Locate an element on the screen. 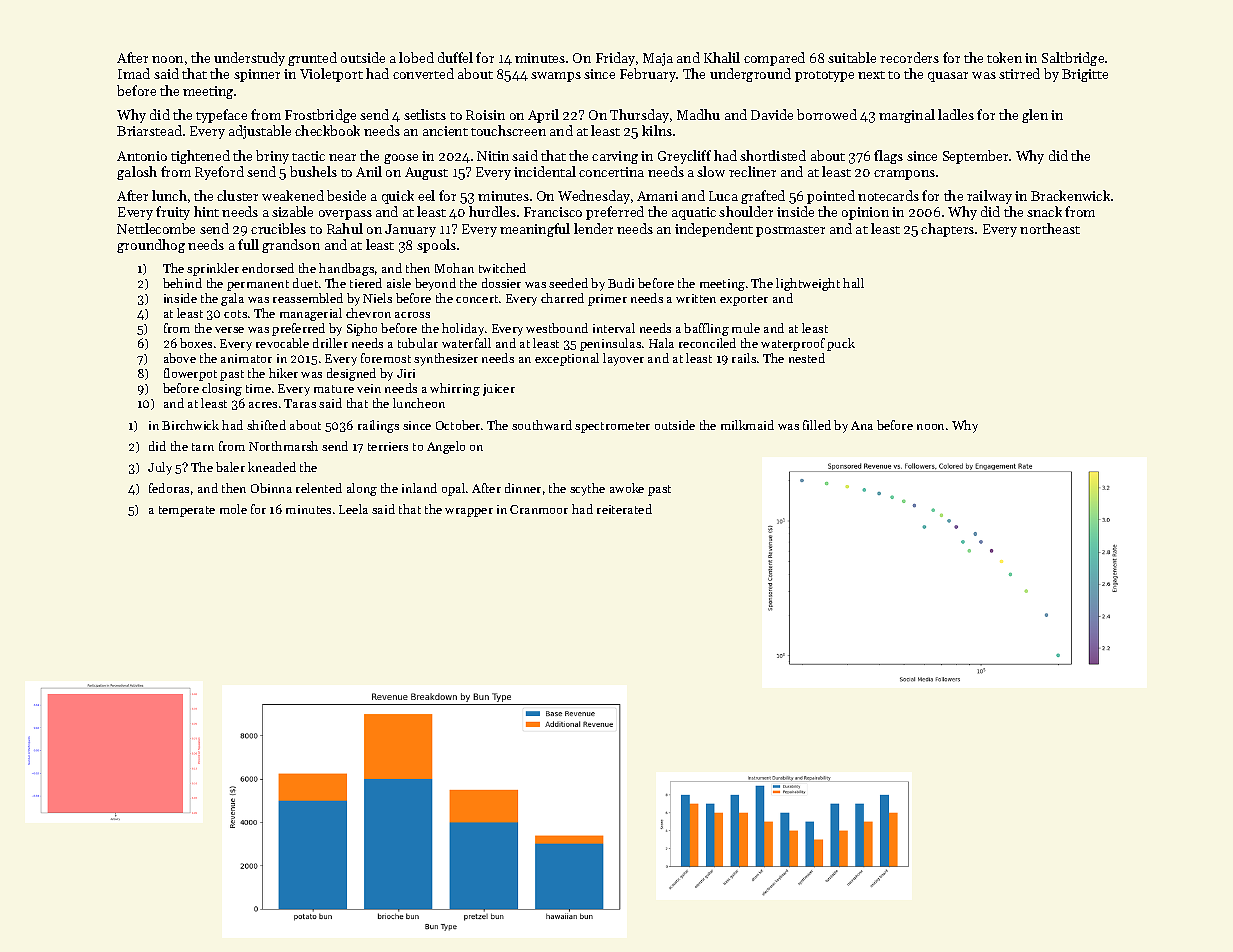 The width and height of the screenshot is (1233, 952). checkbook is located at coordinates (327, 130).
